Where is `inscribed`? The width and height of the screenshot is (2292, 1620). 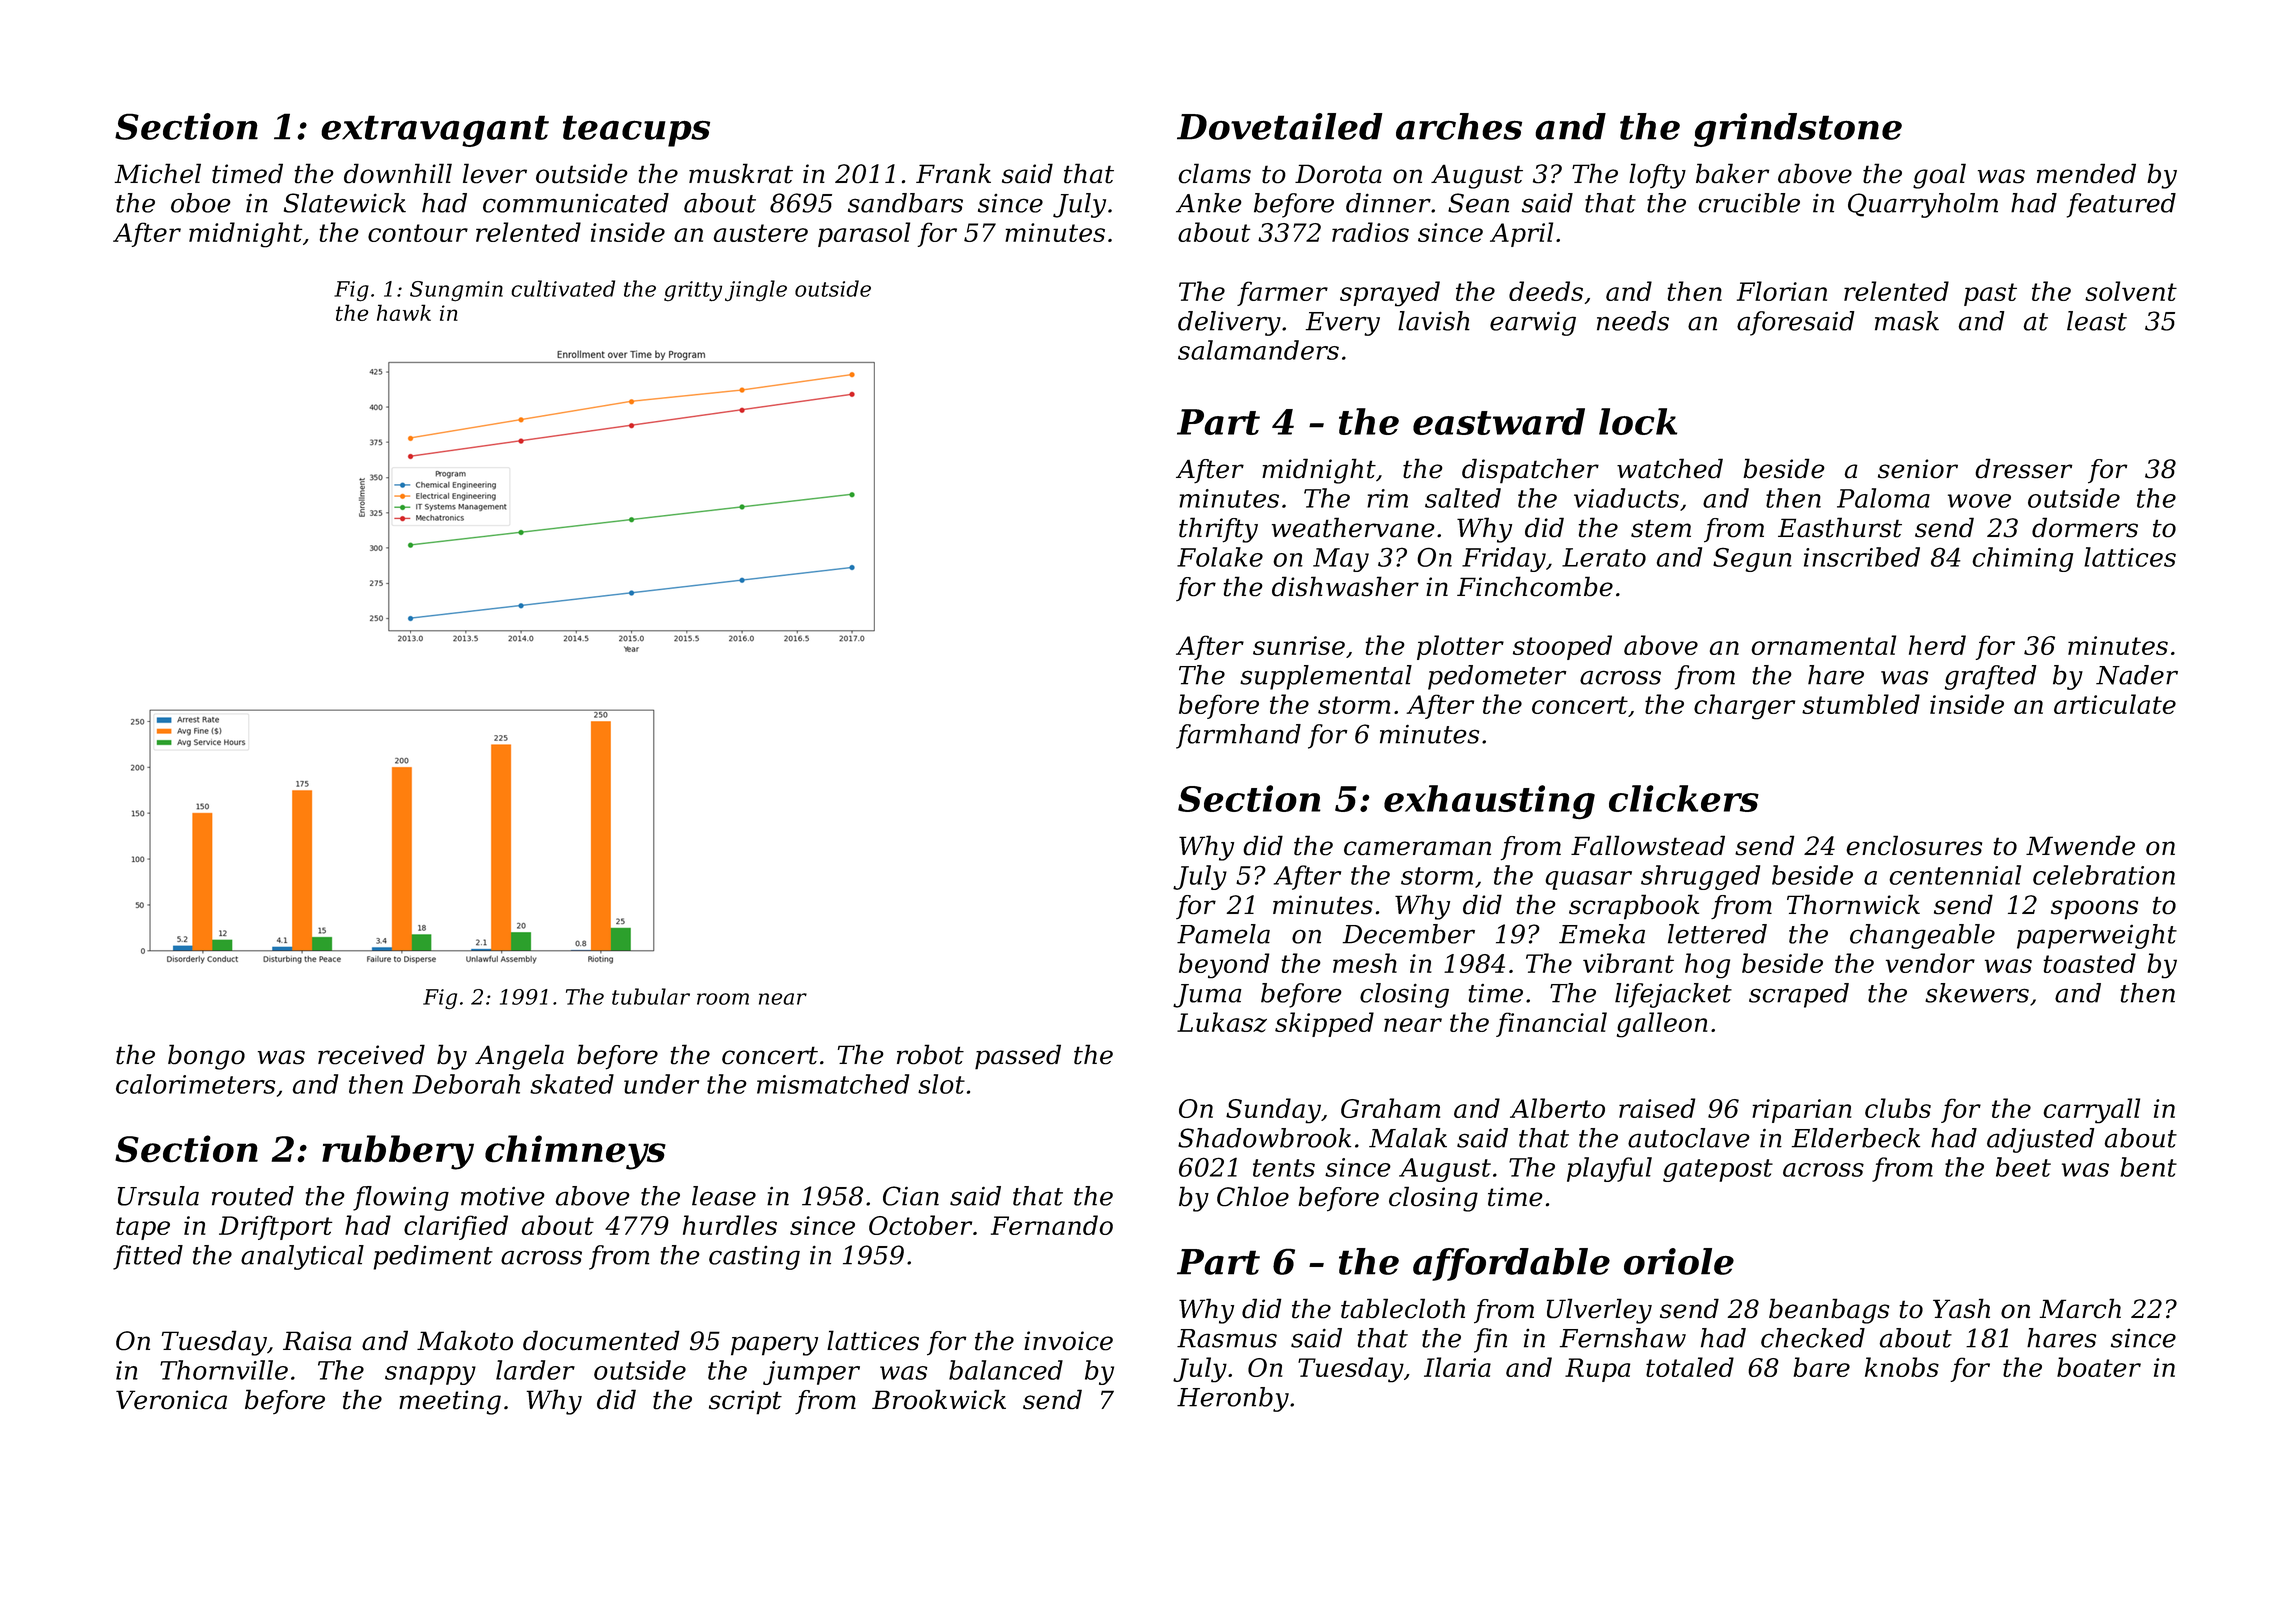
inscribed is located at coordinates (1862, 557).
